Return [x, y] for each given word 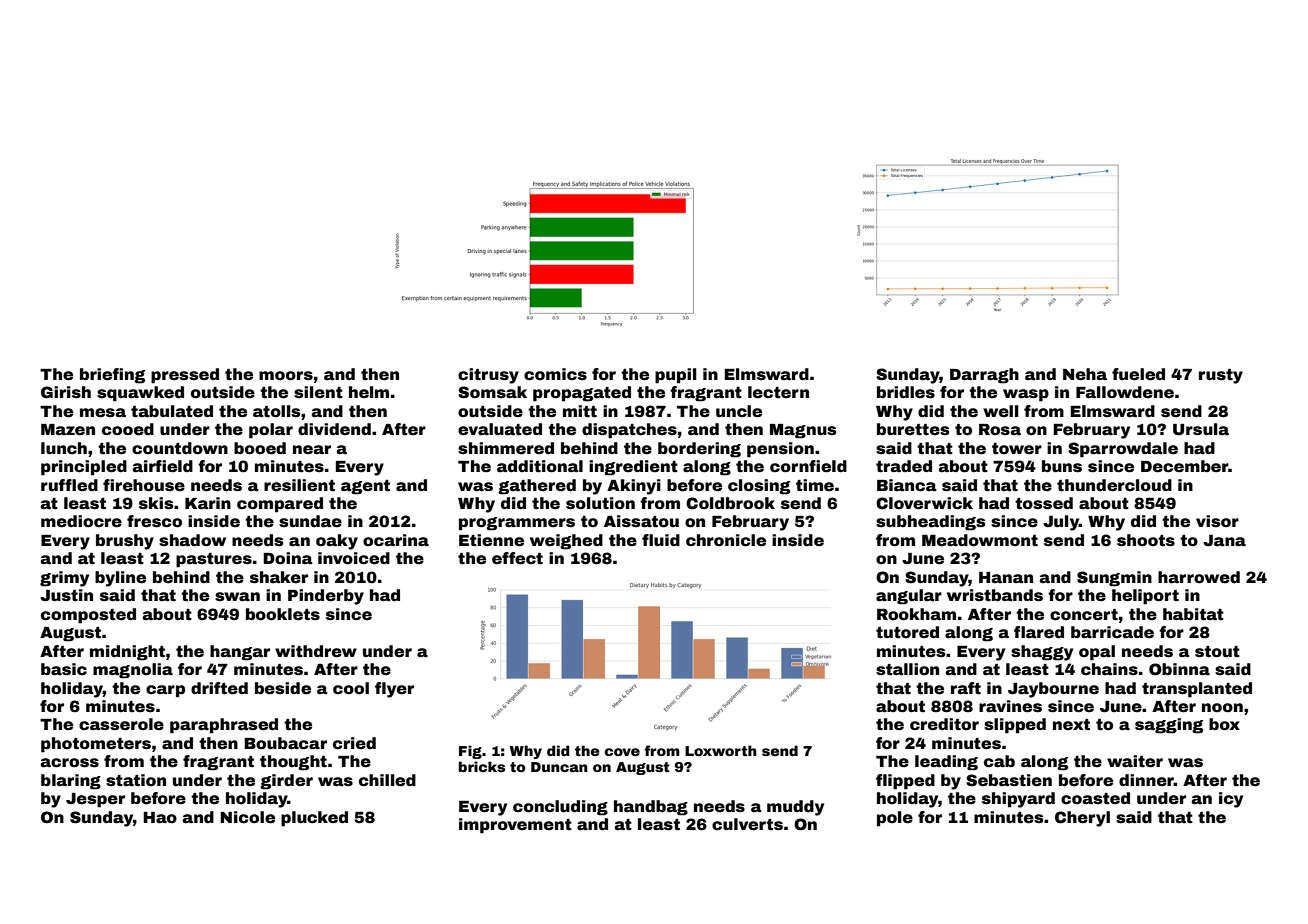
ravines [1010, 706]
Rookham [916, 614]
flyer [394, 690]
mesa [103, 413]
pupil [676, 376]
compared [280, 505]
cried [354, 743]
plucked [314, 819]
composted [88, 616]
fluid [661, 540]
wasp [1026, 395]
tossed [1044, 503]
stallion [907, 669]
